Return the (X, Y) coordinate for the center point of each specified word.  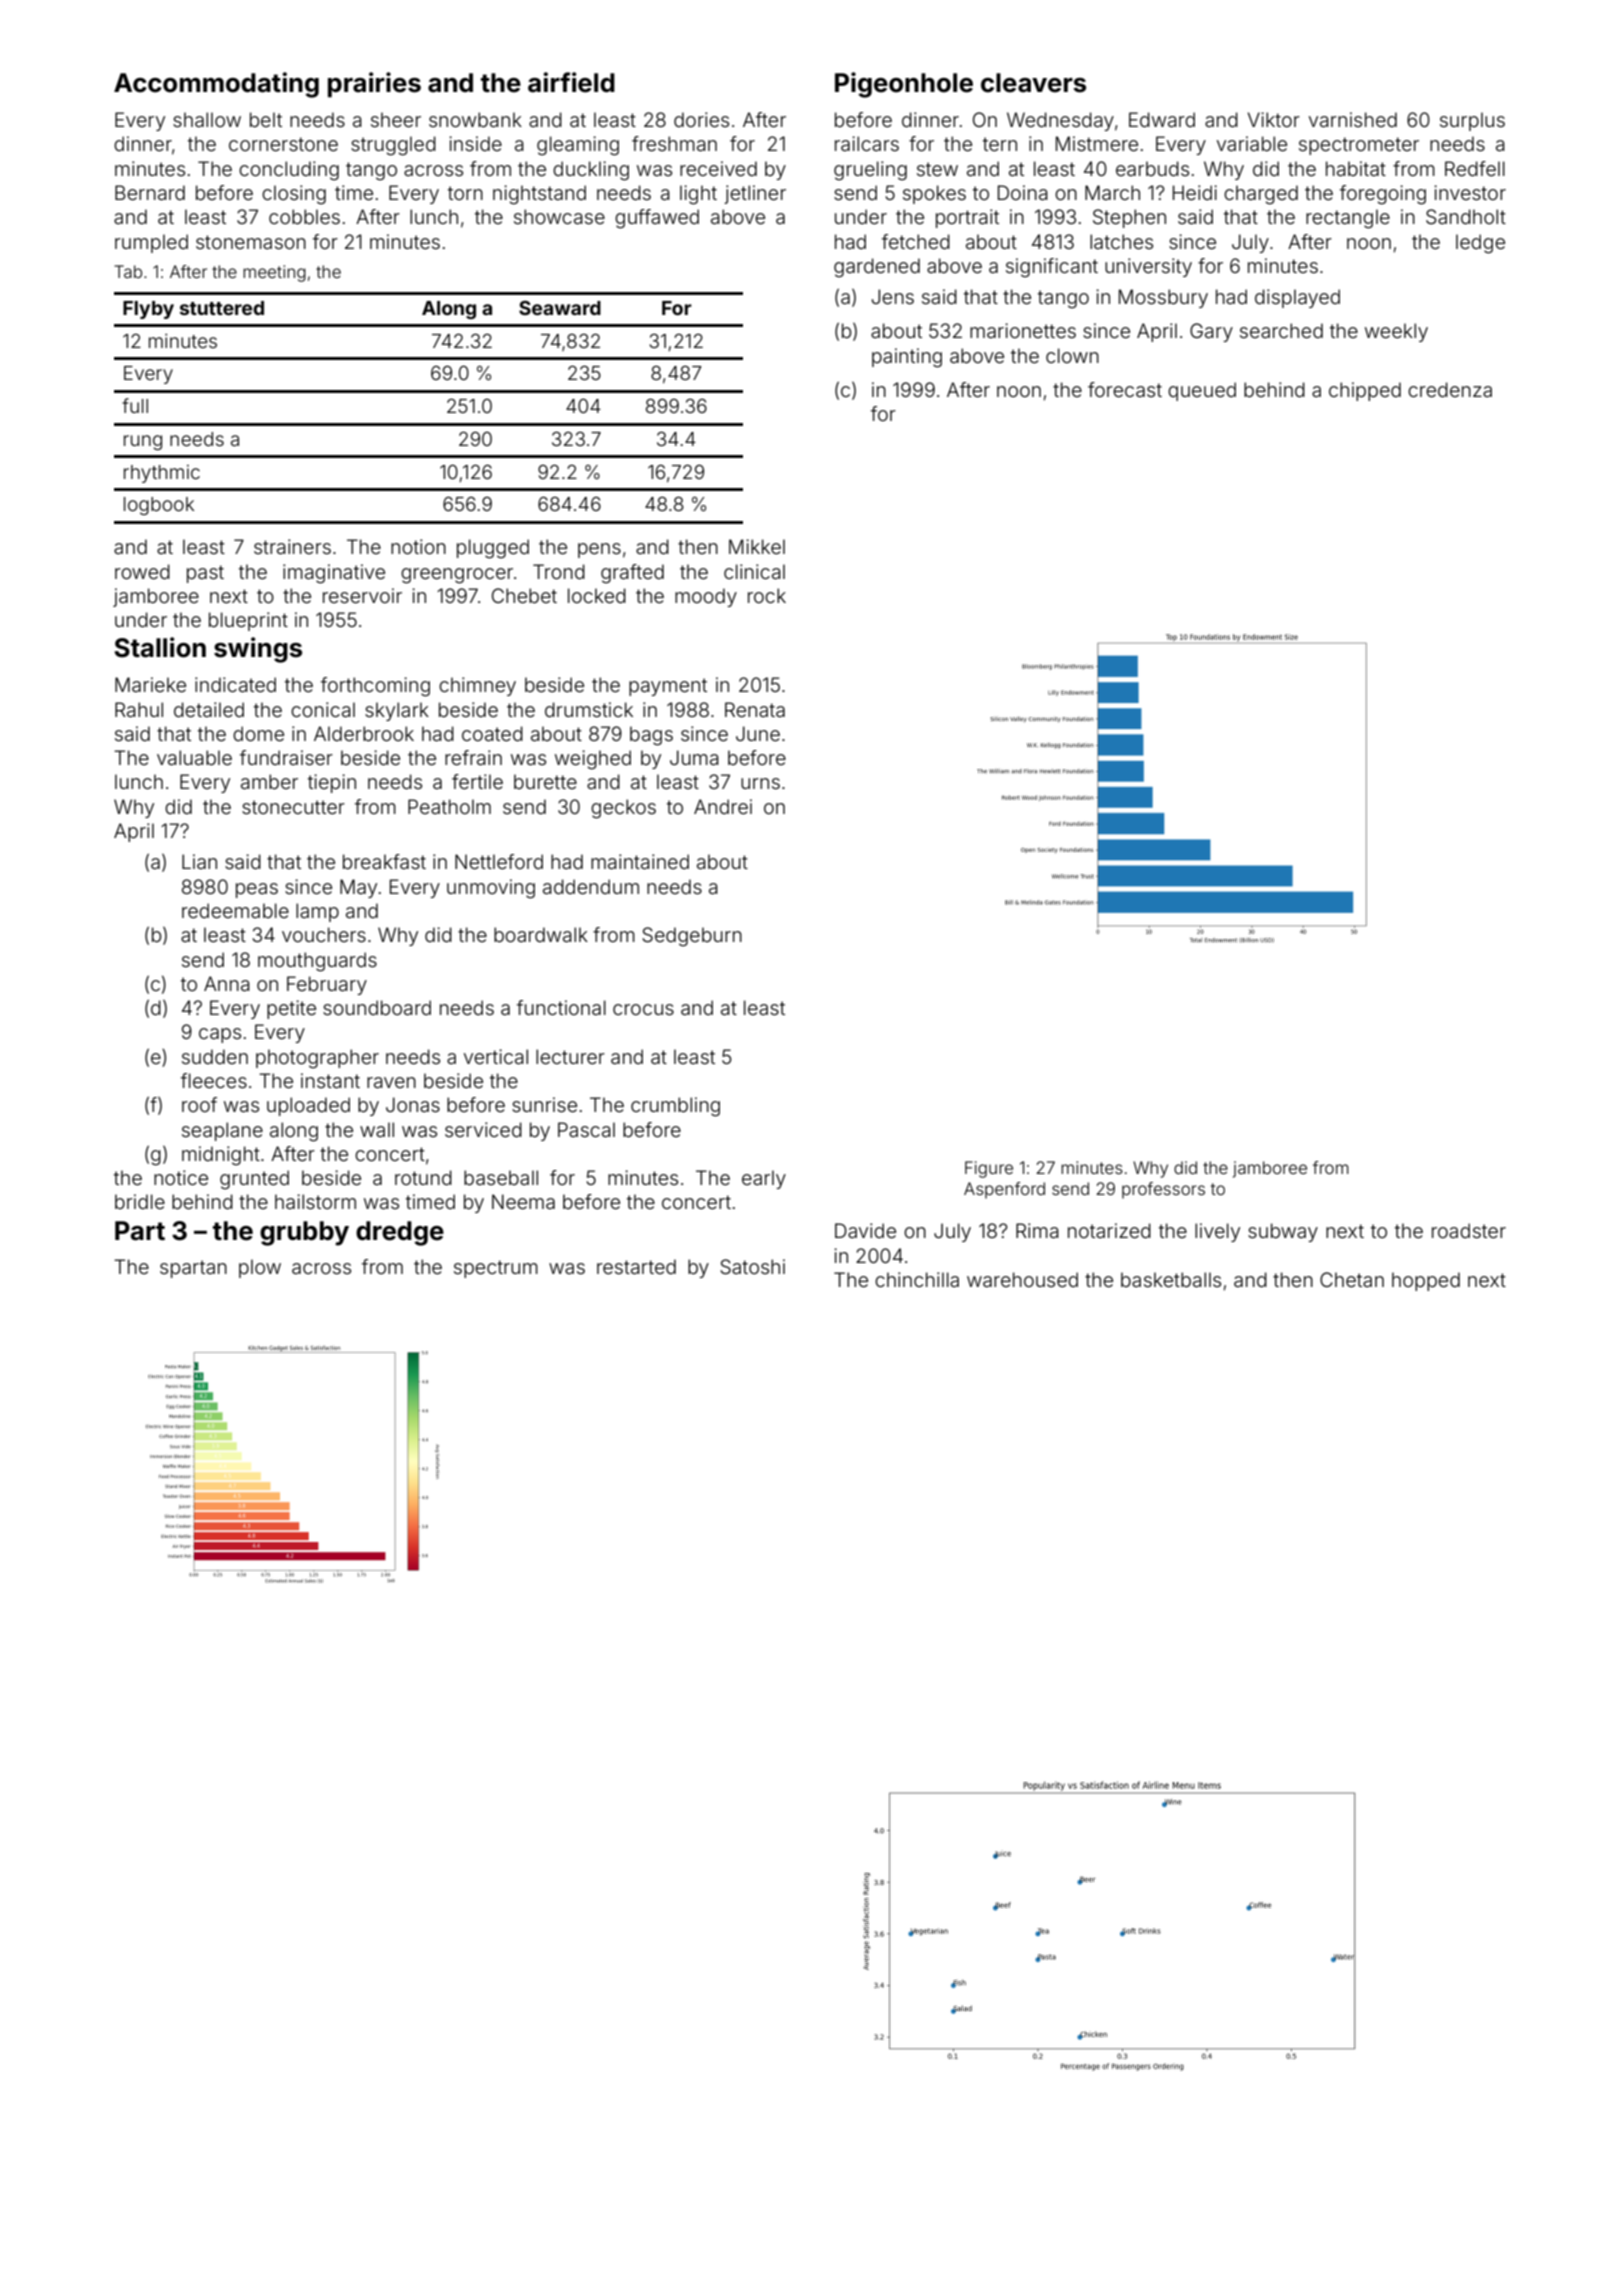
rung (143, 442)
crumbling (675, 1107)
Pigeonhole (904, 85)
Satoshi (752, 1266)
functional (561, 1007)
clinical (754, 571)
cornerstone (283, 144)
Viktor (1274, 119)
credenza (1450, 389)
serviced (483, 1129)
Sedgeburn (692, 937)
